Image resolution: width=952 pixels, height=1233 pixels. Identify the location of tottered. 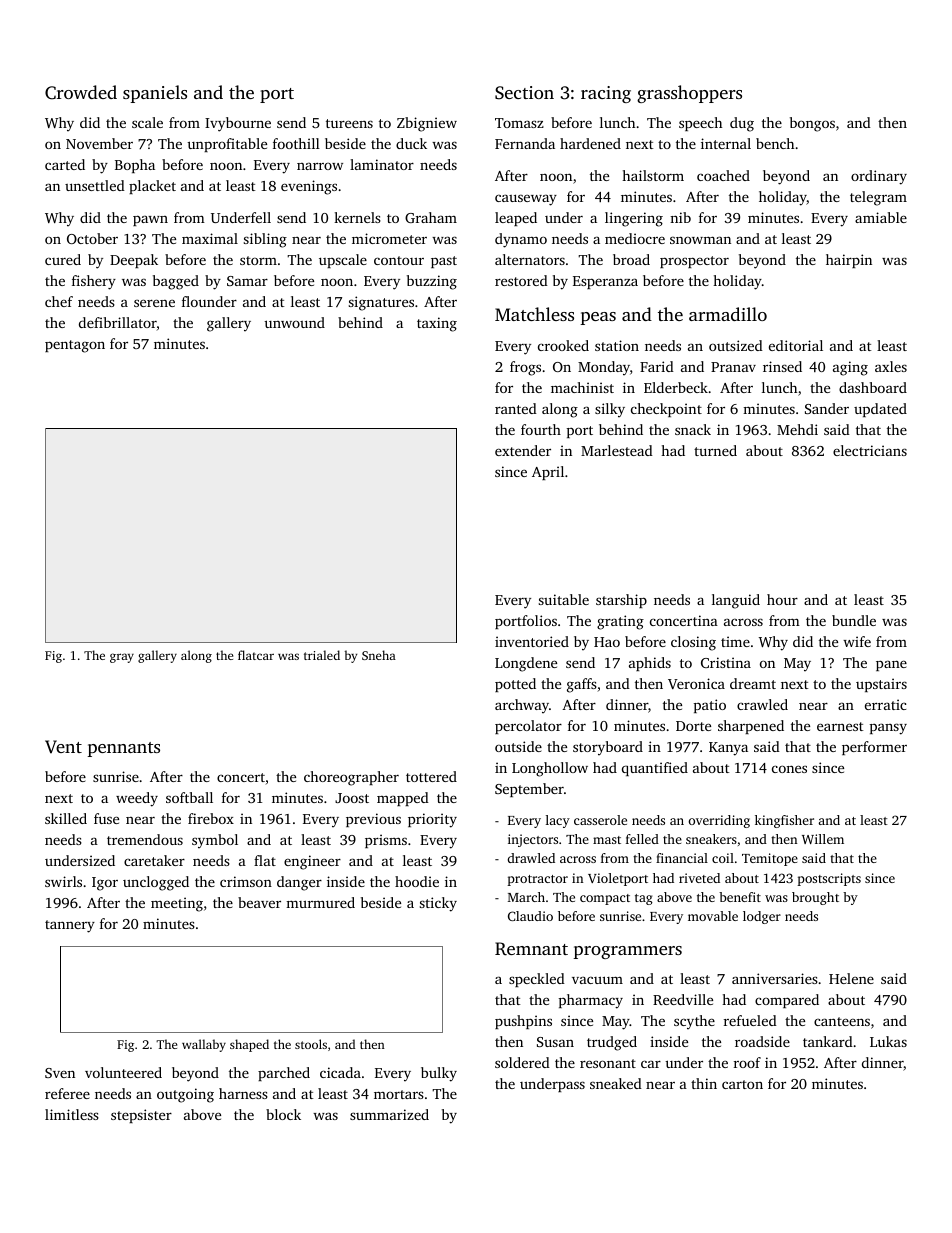
(431, 776).
